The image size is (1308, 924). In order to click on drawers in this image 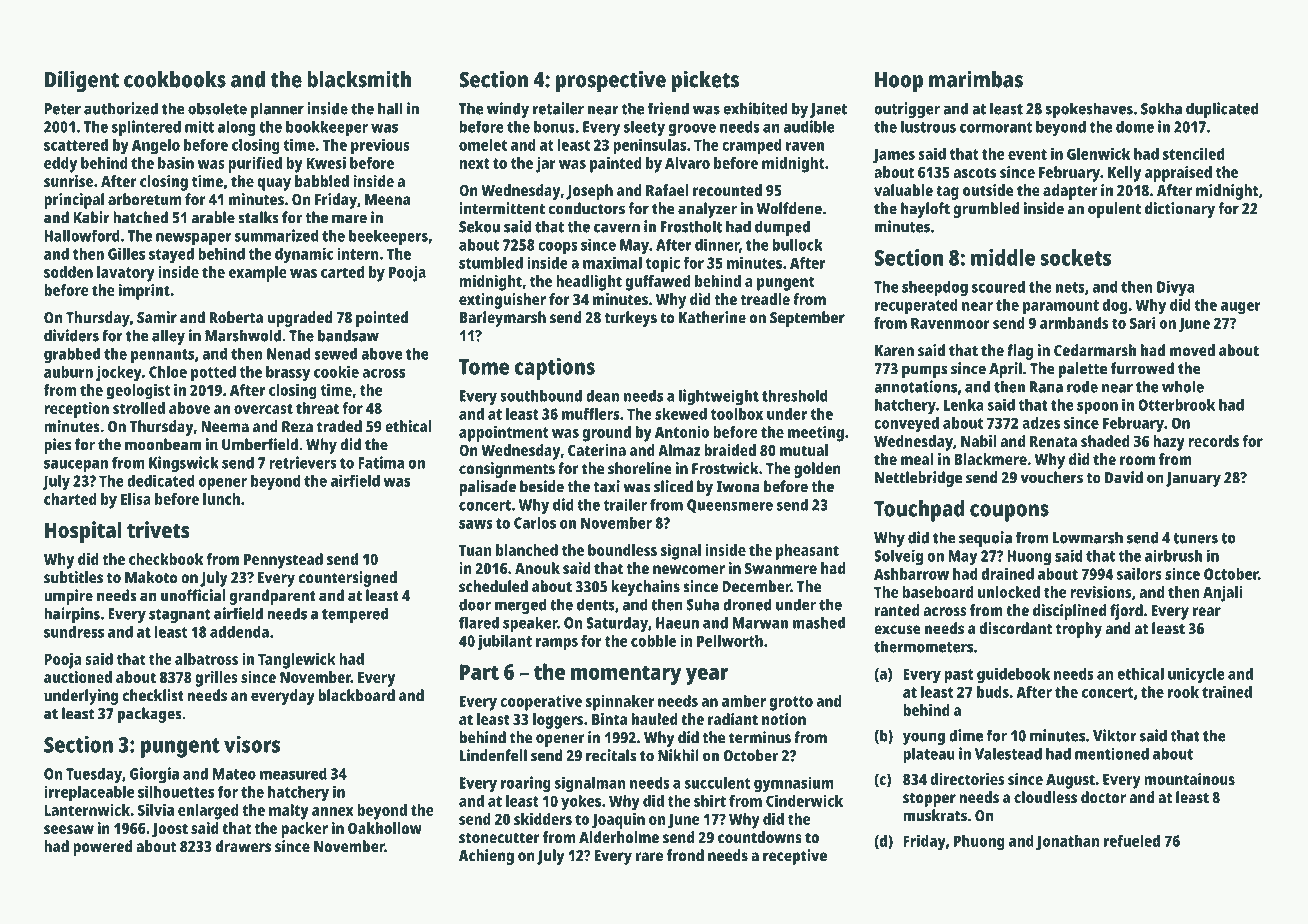, I will do `click(243, 846)`.
